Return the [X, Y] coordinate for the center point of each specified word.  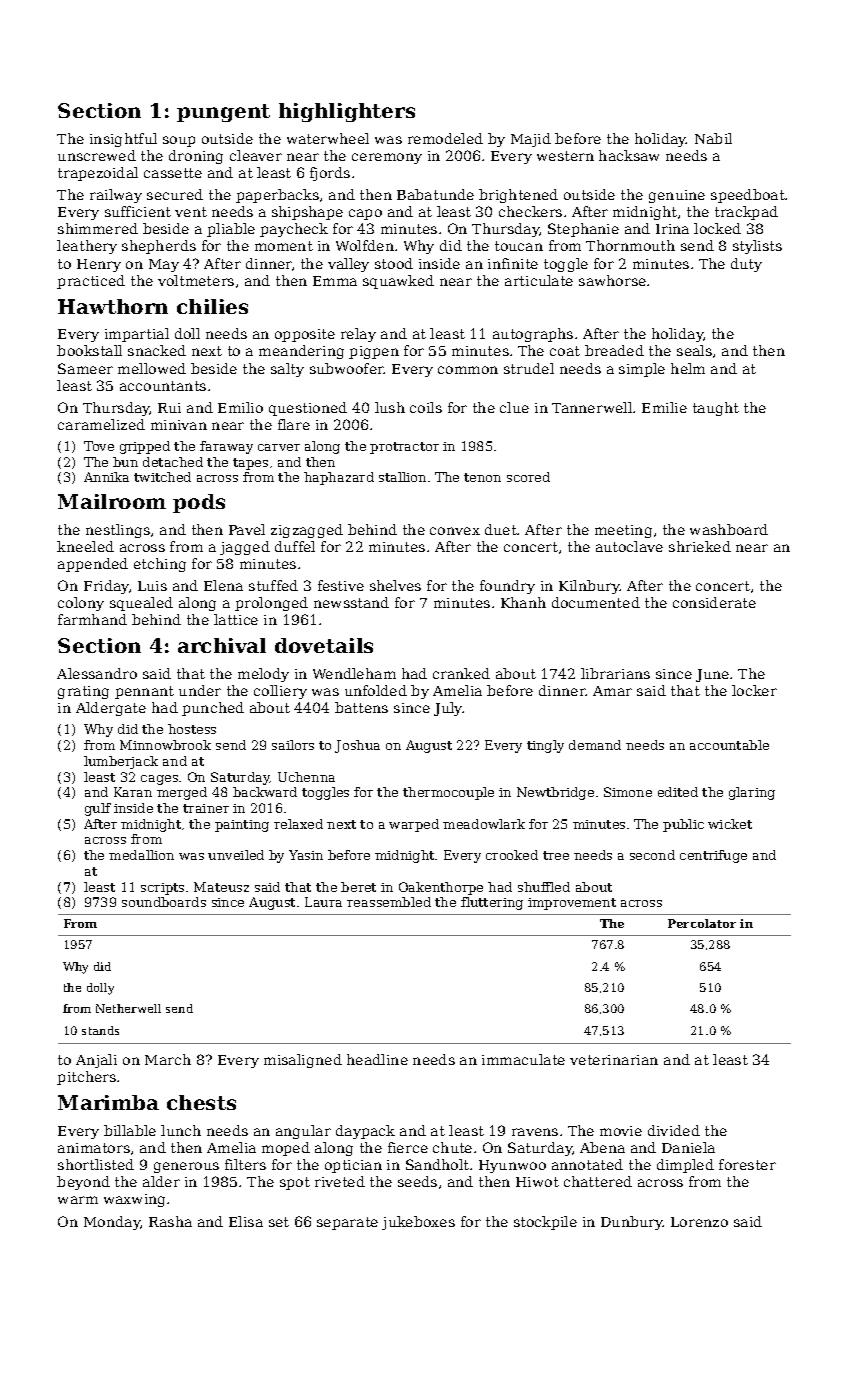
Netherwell [128, 1008]
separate [347, 1223]
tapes [250, 464]
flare [294, 424]
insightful [123, 140]
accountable [729, 745]
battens [361, 707]
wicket [730, 824]
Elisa [246, 1221]
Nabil [713, 138]
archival [222, 645]
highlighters [347, 112]
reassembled [389, 902]
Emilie [664, 407]
